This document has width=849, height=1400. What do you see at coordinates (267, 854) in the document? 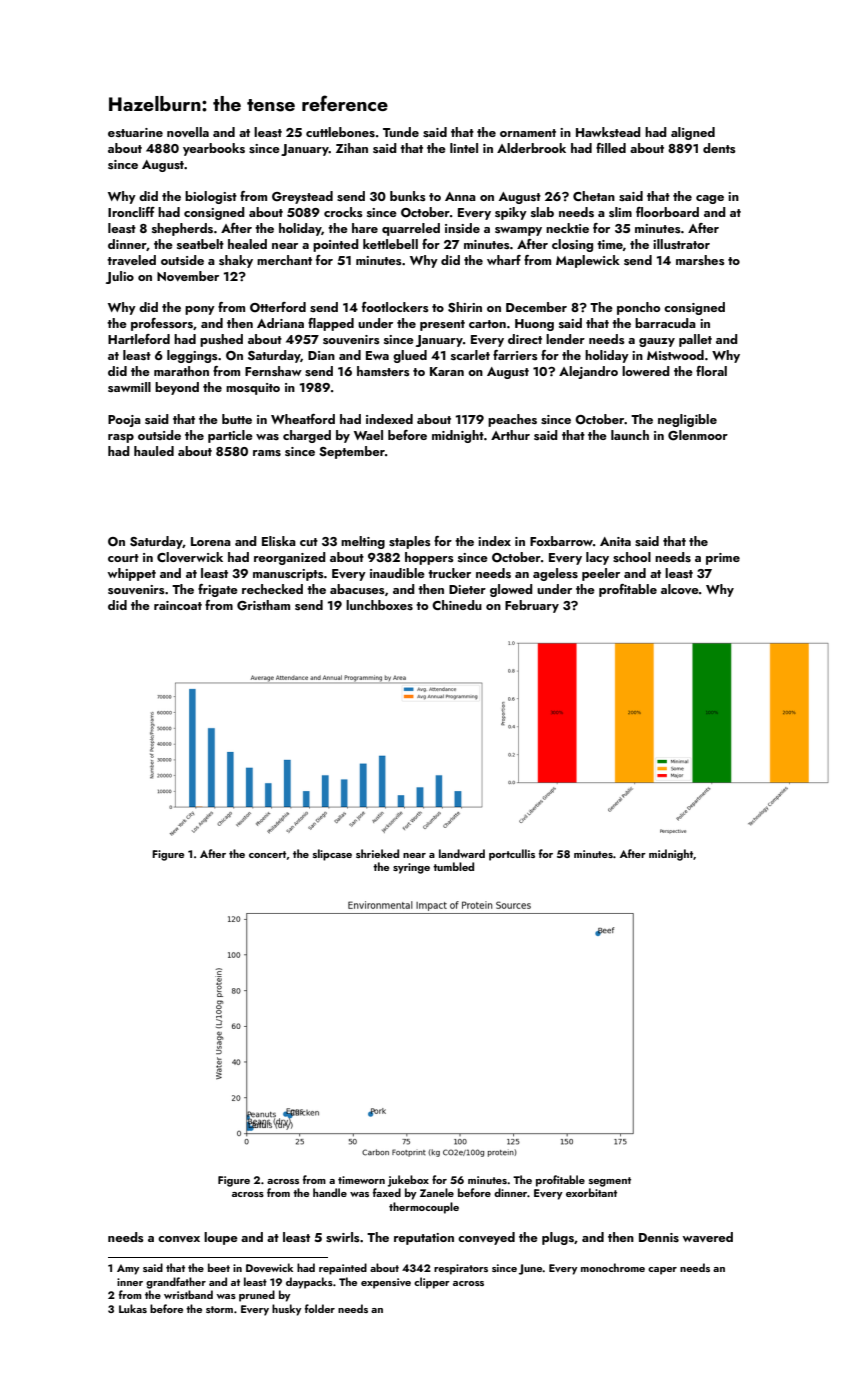
I see `concert` at bounding box center [267, 854].
